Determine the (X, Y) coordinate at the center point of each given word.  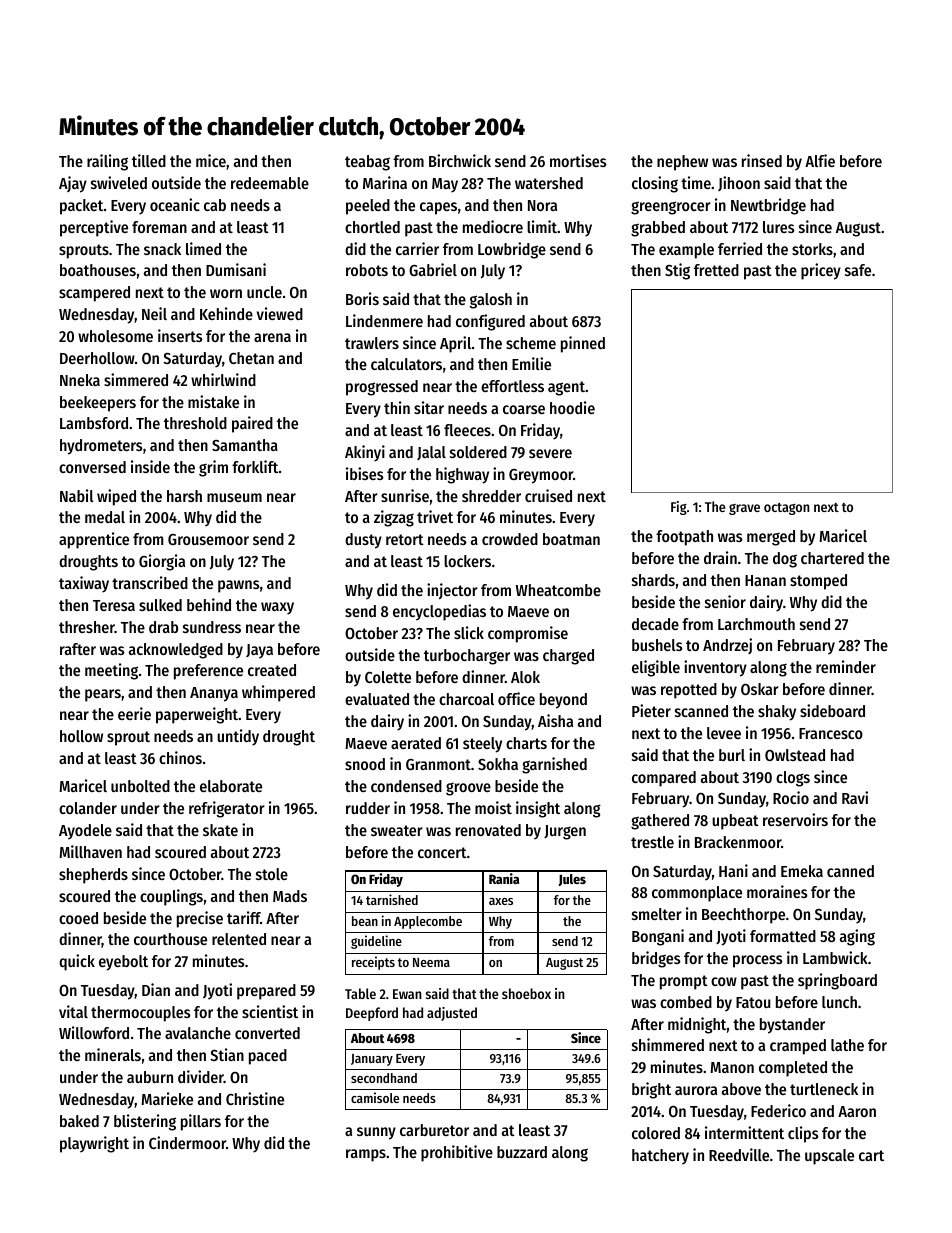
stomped (818, 582)
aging (857, 937)
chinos (180, 757)
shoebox (526, 993)
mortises (578, 160)
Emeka (802, 871)
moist (493, 807)
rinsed (762, 160)
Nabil (77, 495)
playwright (94, 1144)
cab (215, 205)
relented (239, 939)
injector (452, 591)
